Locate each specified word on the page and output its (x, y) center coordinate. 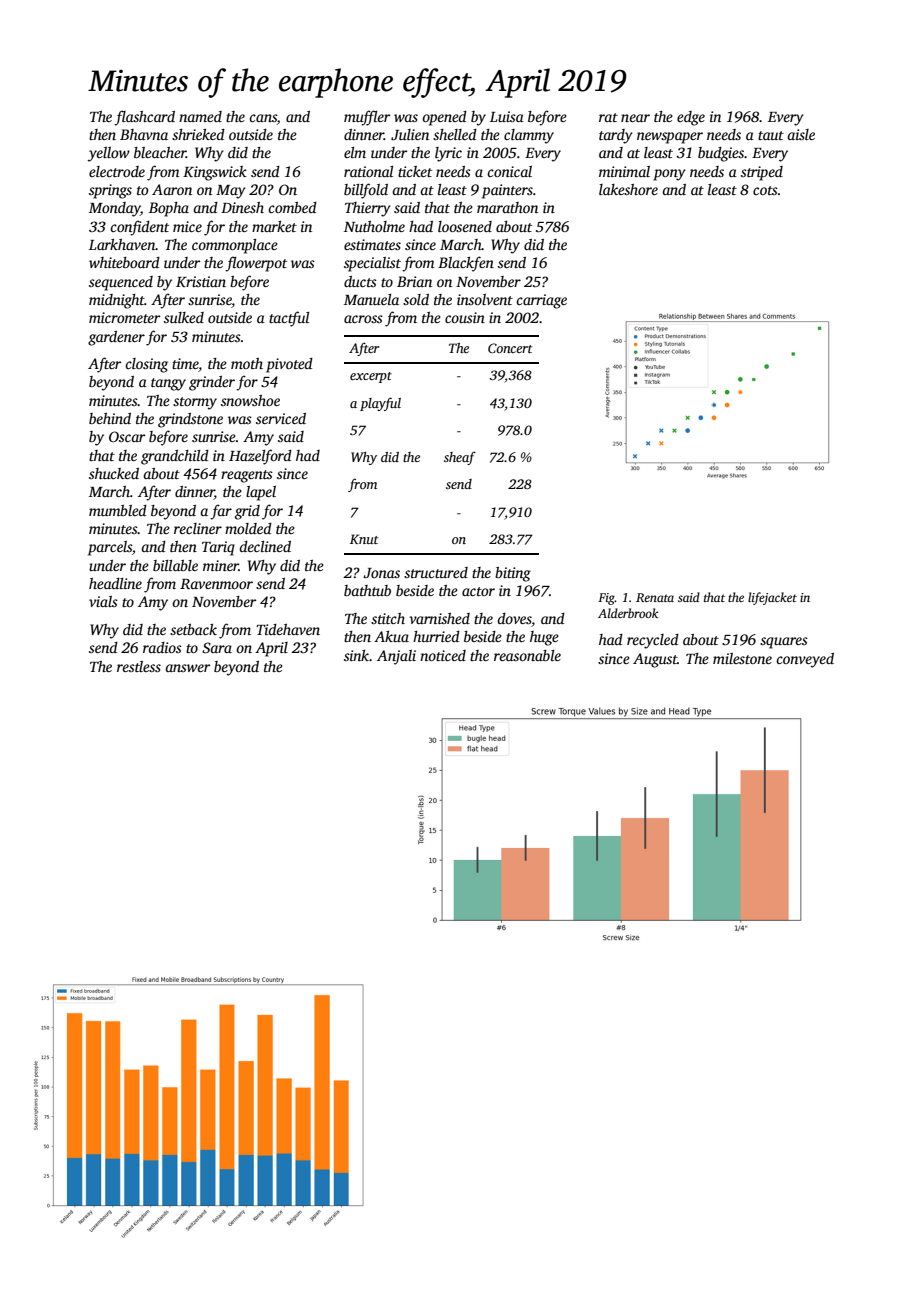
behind (110, 418)
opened (444, 118)
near (635, 118)
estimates (372, 244)
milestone (742, 658)
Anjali (396, 657)
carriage (541, 301)
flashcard (144, 118)
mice (187, 226)
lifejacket (772, 598)
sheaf (460, 458)
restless (139, 666)
